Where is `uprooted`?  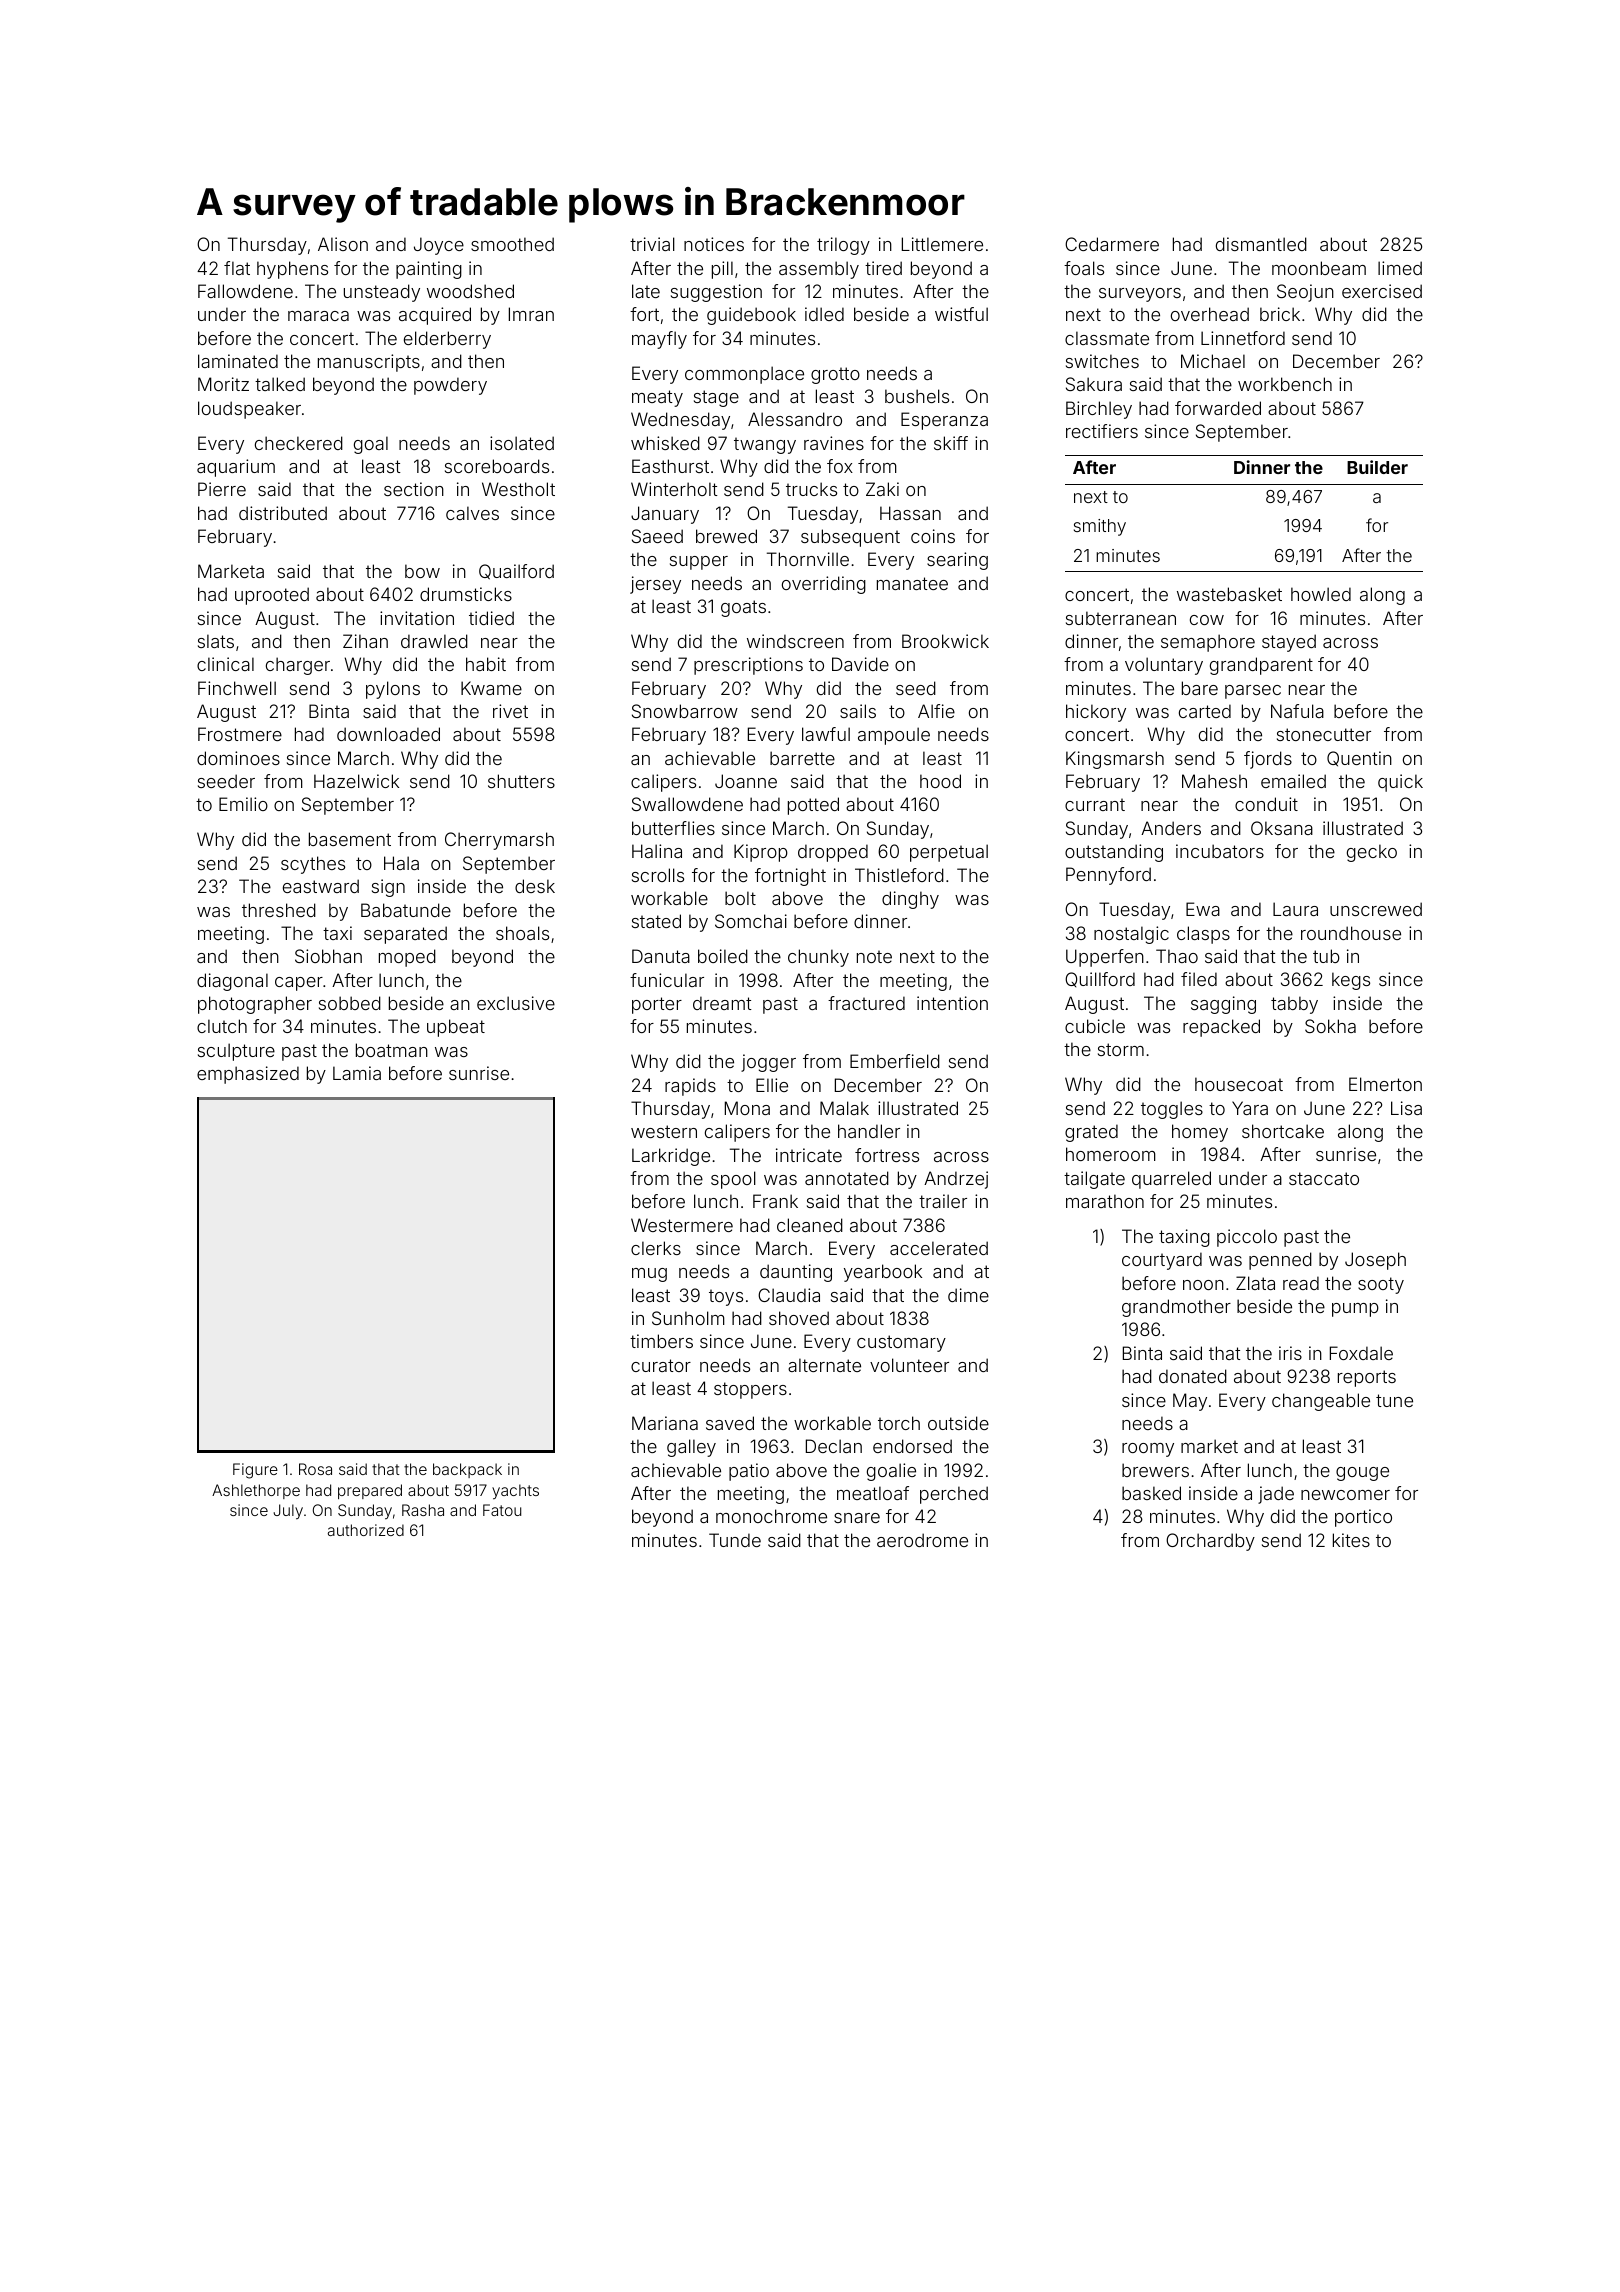
uprooted is located at coordinates (272, 596).
